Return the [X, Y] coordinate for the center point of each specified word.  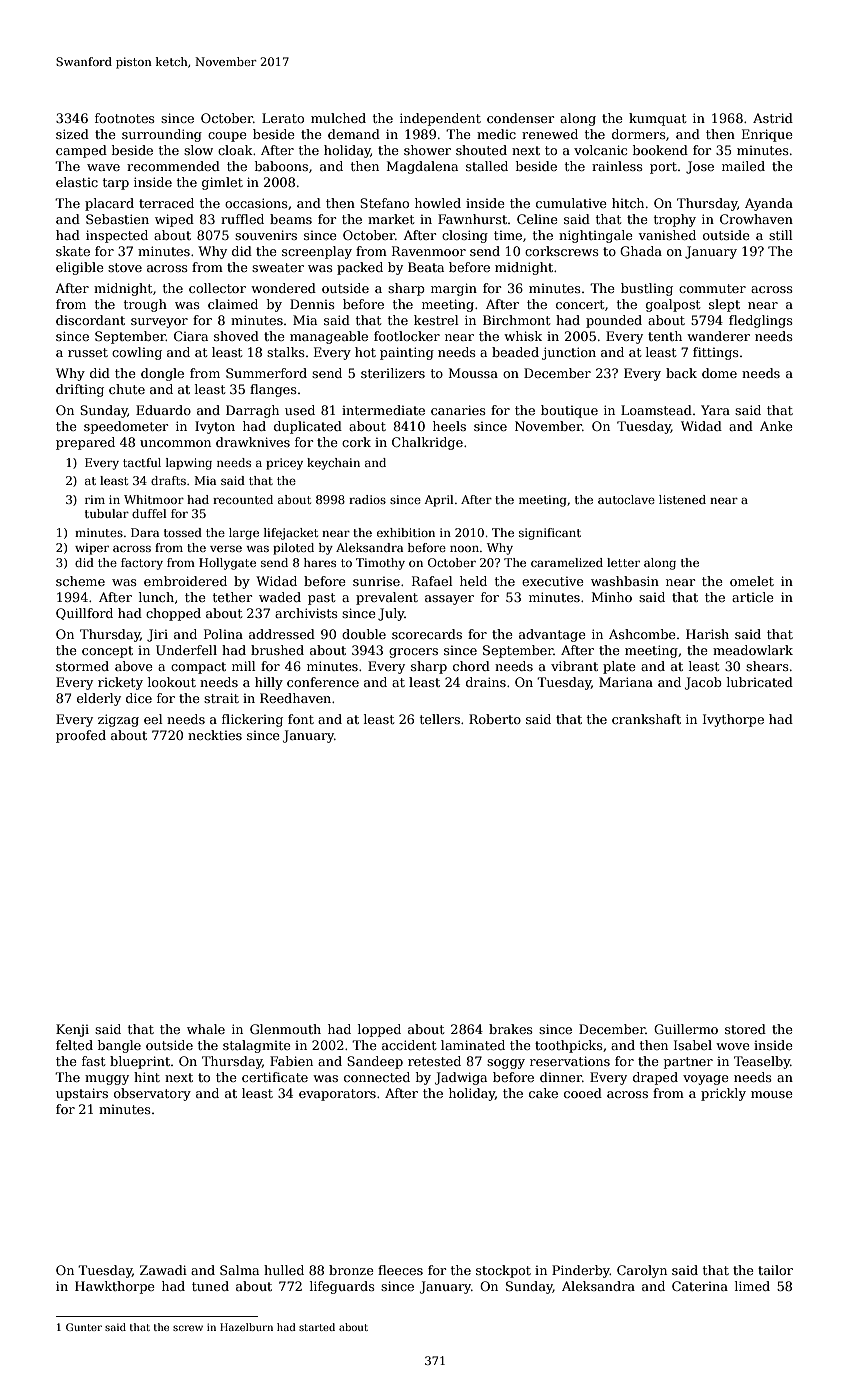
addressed [282, 634]
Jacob [703, 683]
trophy [675, 220]
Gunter [84, 1327]
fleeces [400, 1270]
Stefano [384, 203]
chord [471, 666]
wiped [174, 220]
